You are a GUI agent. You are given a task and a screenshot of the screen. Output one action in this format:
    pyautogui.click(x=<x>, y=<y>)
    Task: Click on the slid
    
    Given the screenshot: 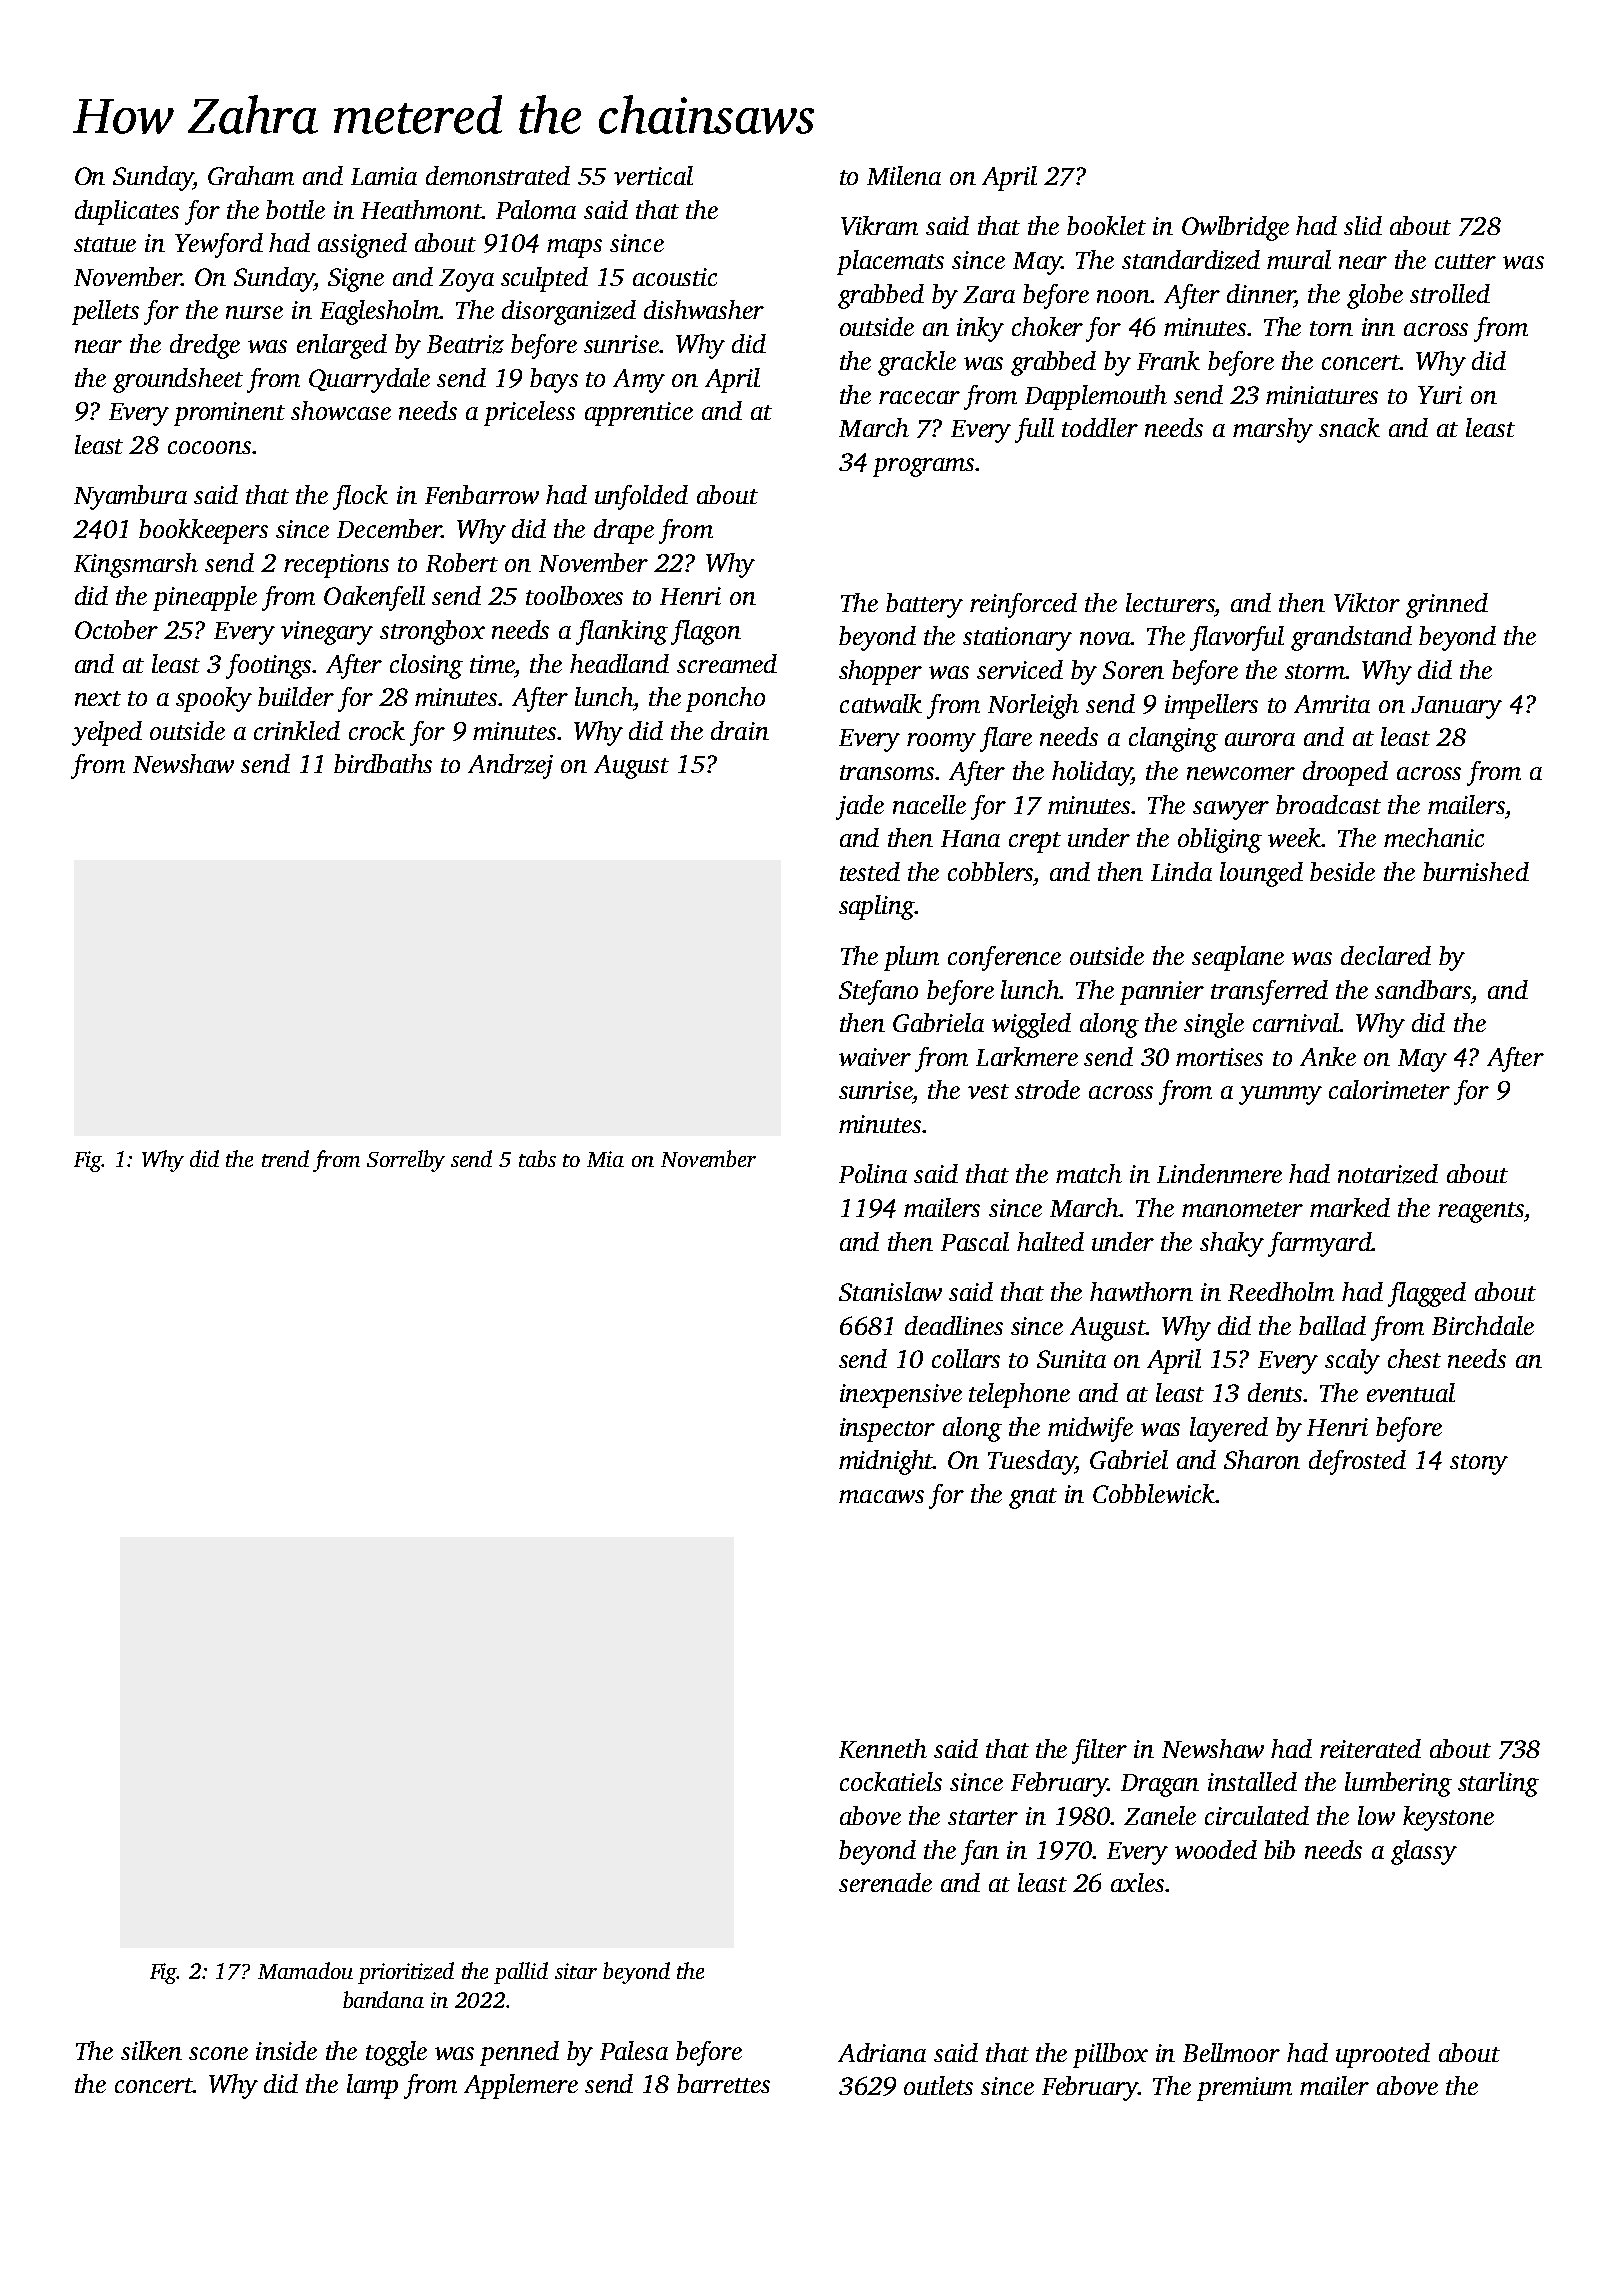 What is the action you would take?
    pyautogui.click(x=1363, y=225)
